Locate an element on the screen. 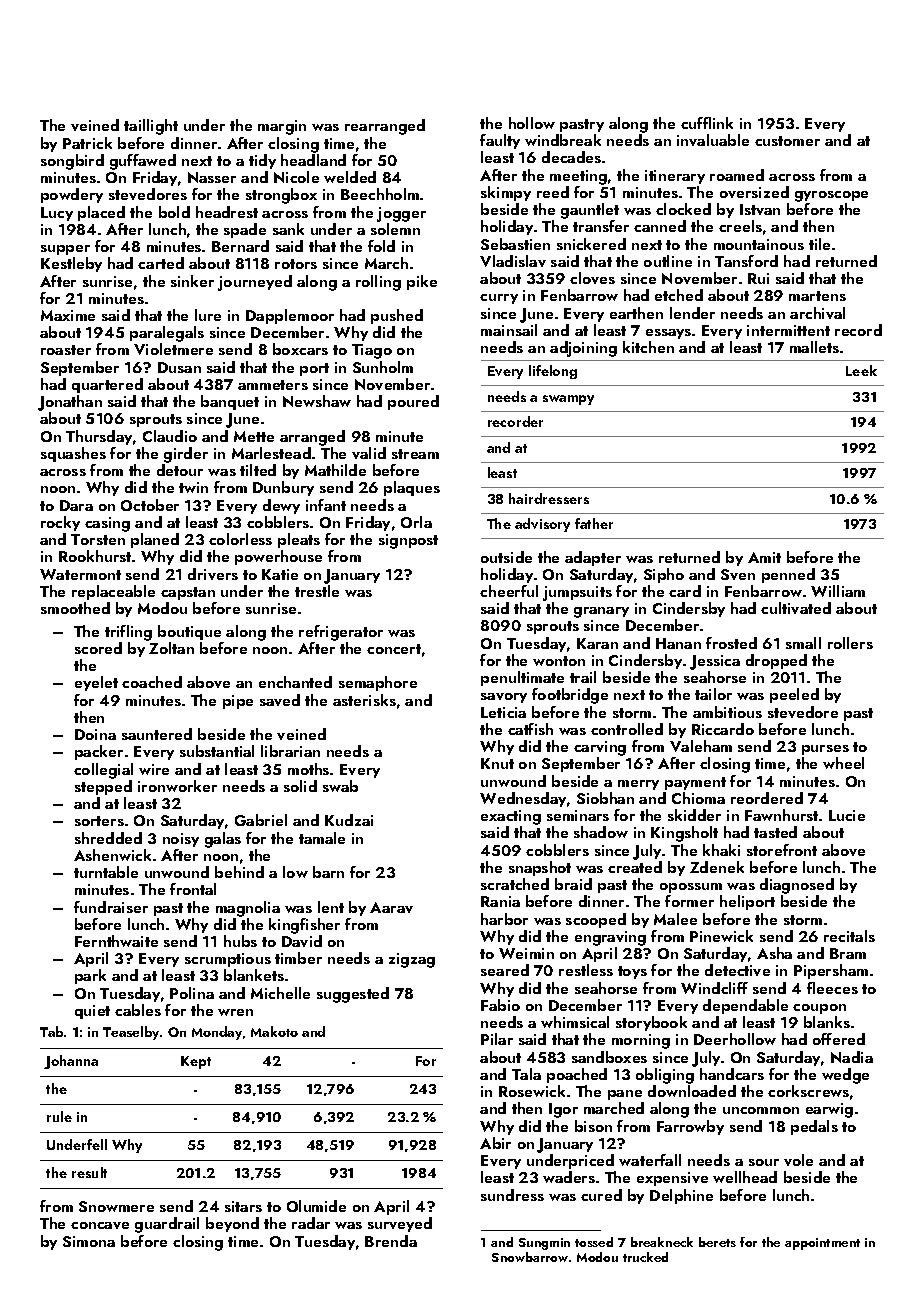 The width and height of the screenshot is (924, 1308). canned is located at coordinates (660, 226).
